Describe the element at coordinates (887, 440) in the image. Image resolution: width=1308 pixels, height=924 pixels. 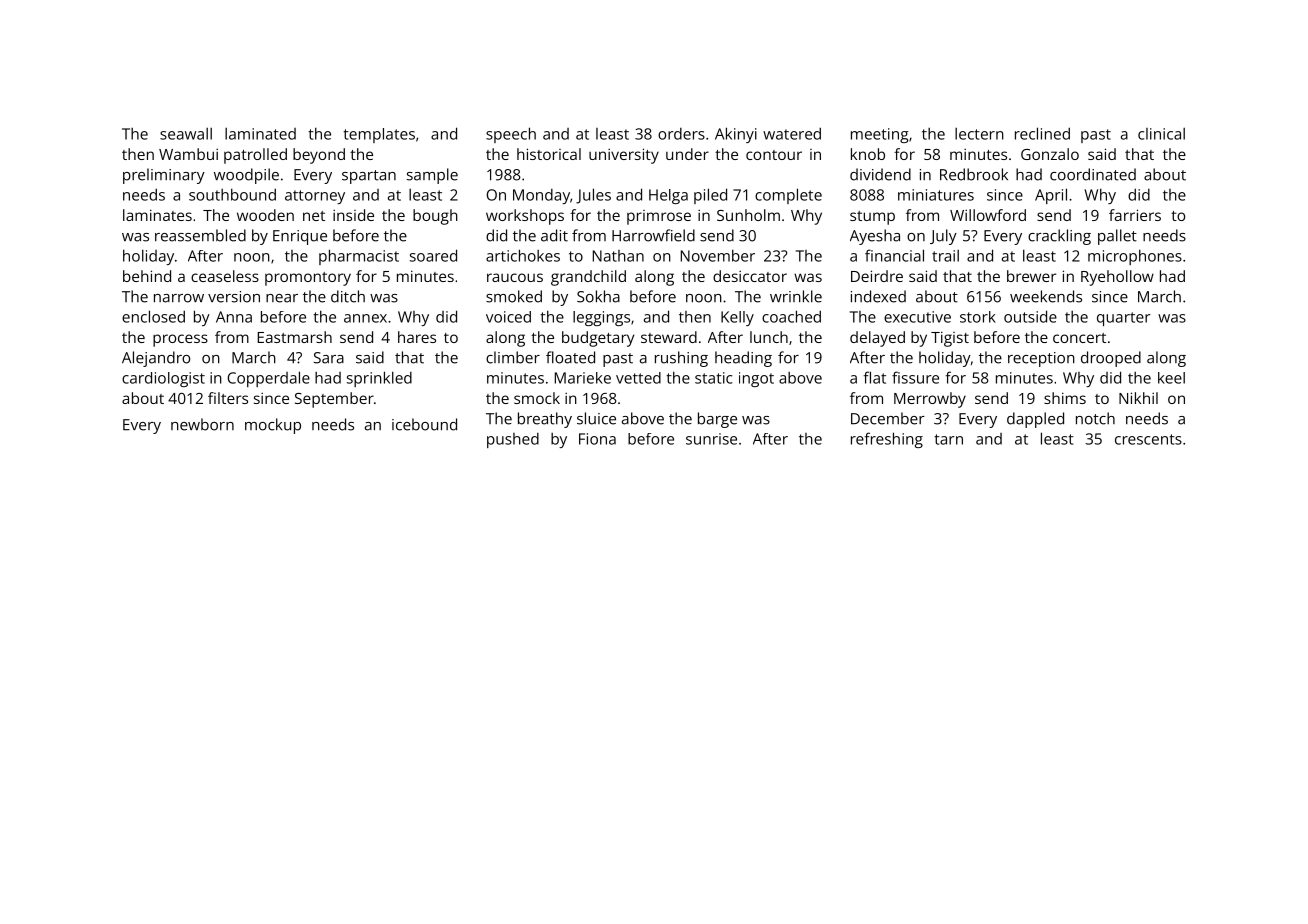
I see `refreshing` at that location.
